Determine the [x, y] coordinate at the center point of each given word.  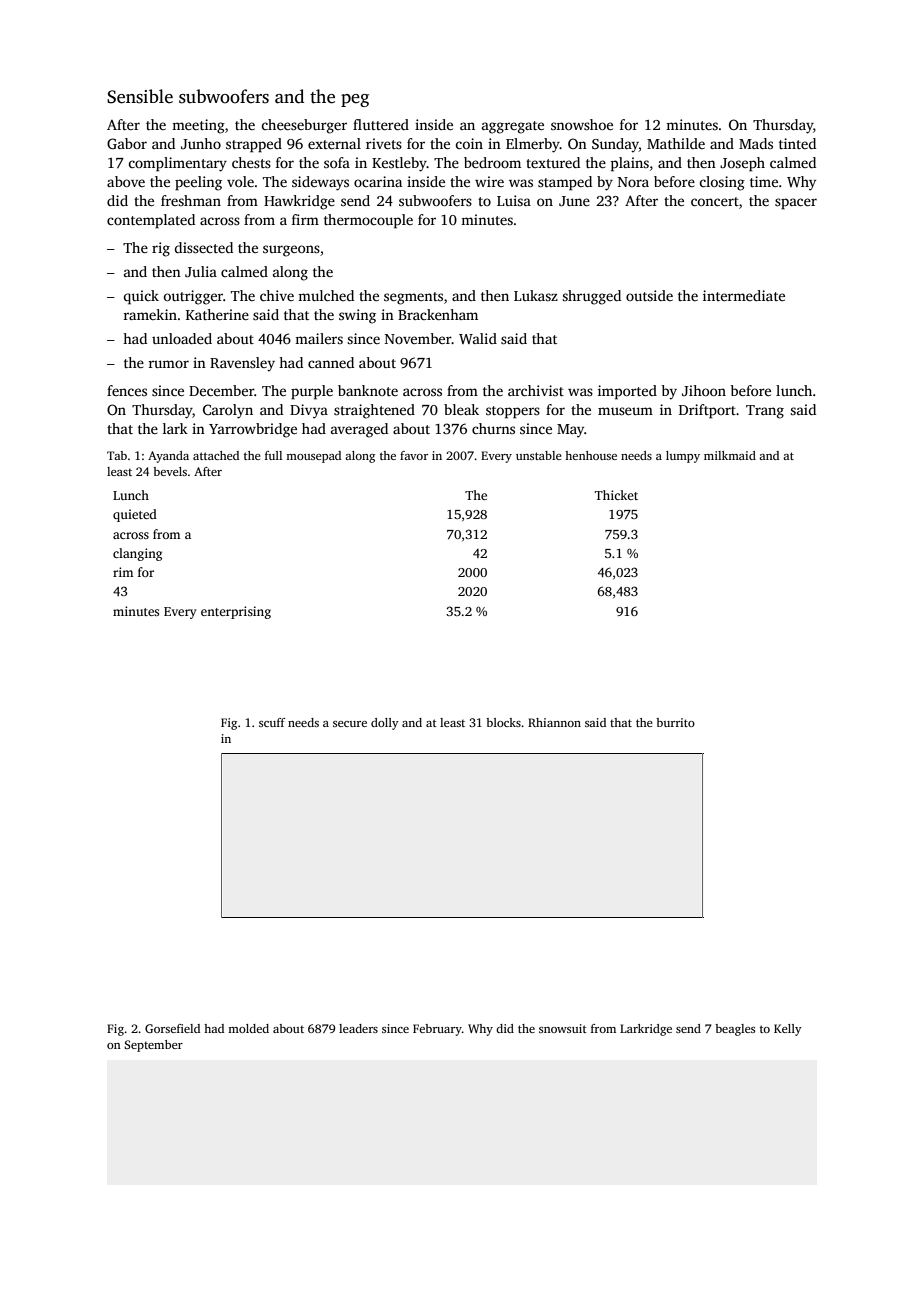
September [153, 1046]
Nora [633, 182]
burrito [675, 722]
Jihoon [704, 390]
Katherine [217, 314]
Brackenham [438, 314]
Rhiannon [554, 722]
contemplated [151, 221]
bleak [461, 409]
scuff [272, 722]
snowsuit [563, 1028]
